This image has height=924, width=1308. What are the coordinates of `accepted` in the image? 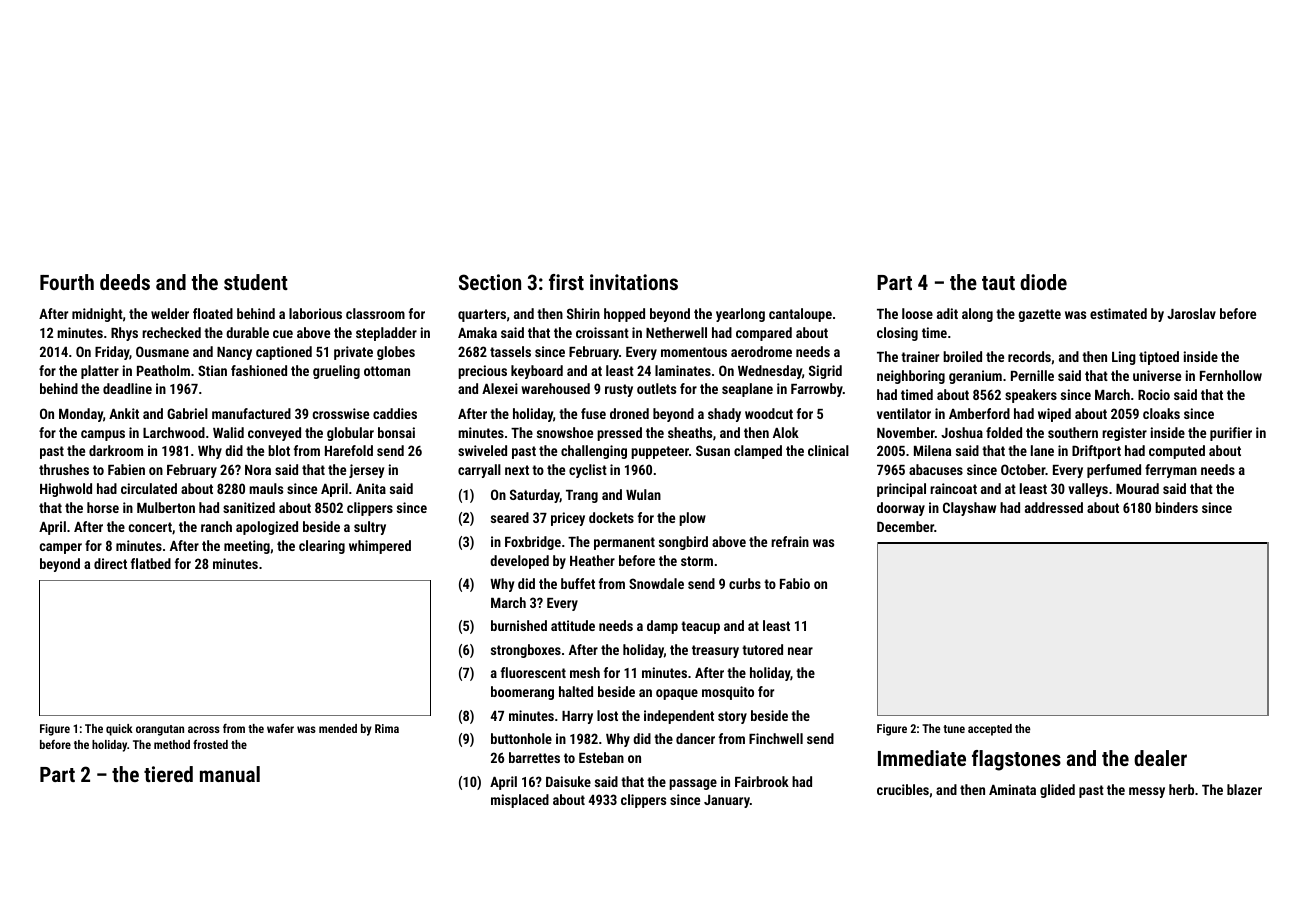 It's located at (990, 730).
